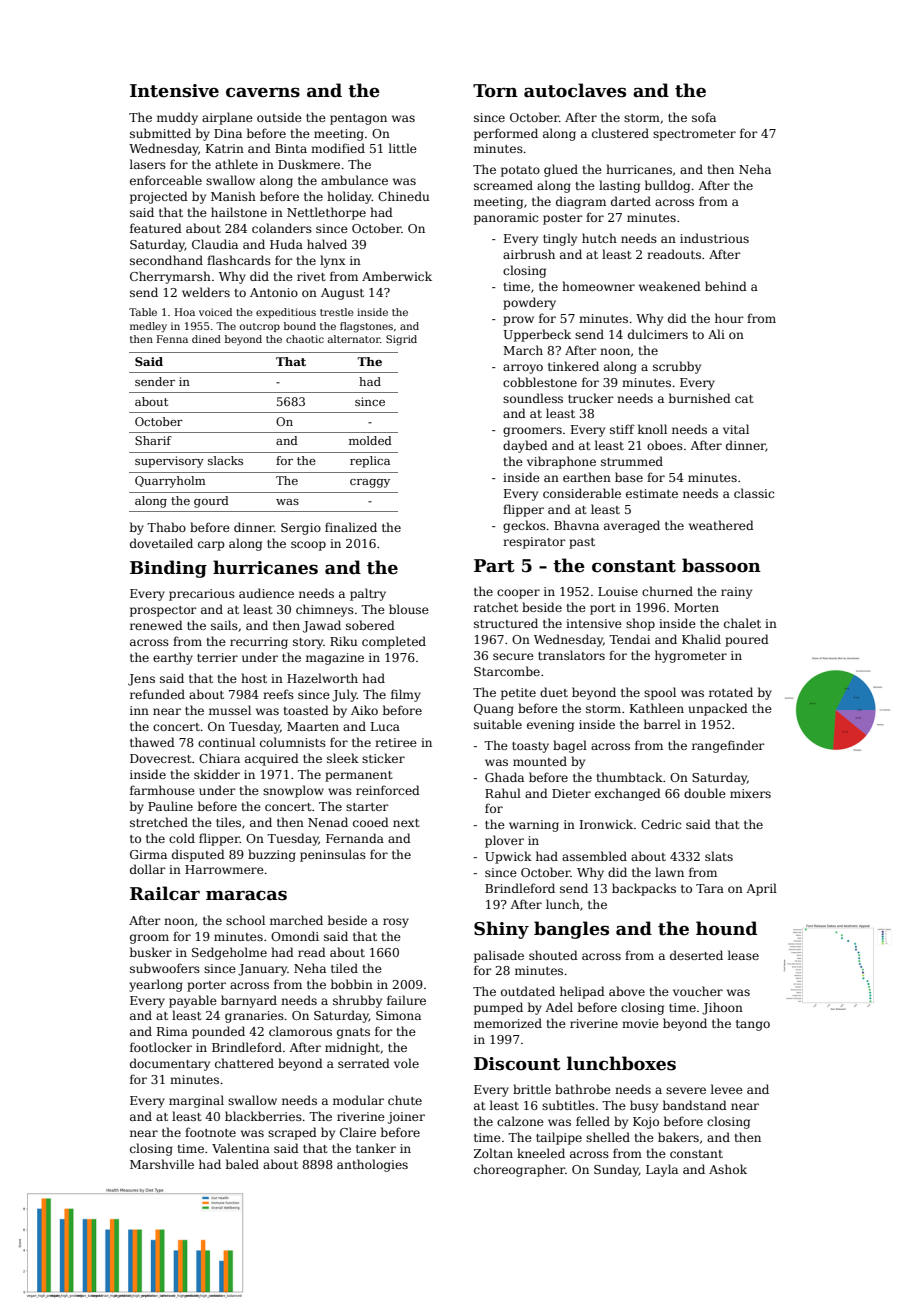  Describe the element at coordinates (553, 955) in the document. I see `shouted` at that location.
